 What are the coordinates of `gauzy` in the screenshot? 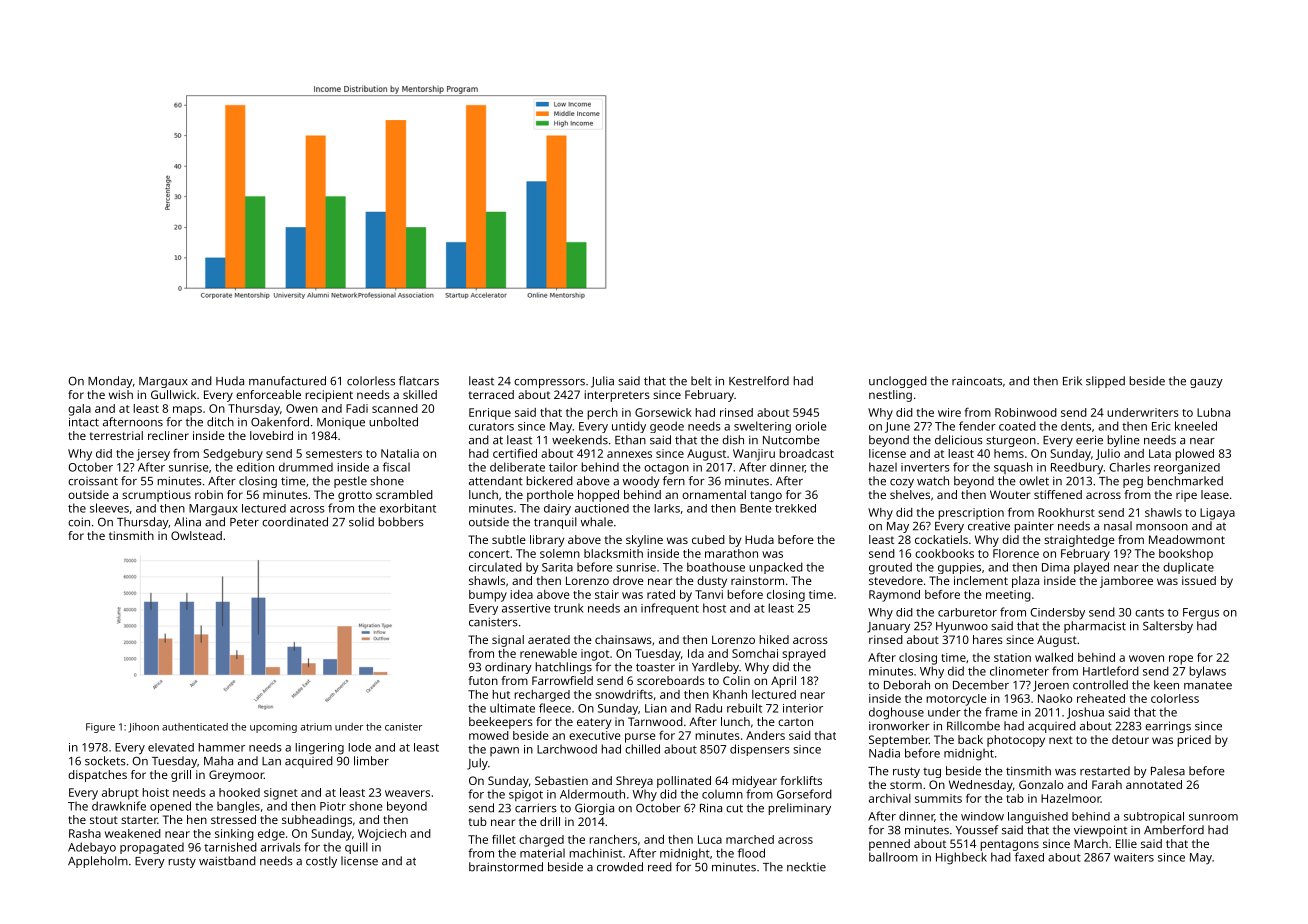 It's located at (1206, 383).
